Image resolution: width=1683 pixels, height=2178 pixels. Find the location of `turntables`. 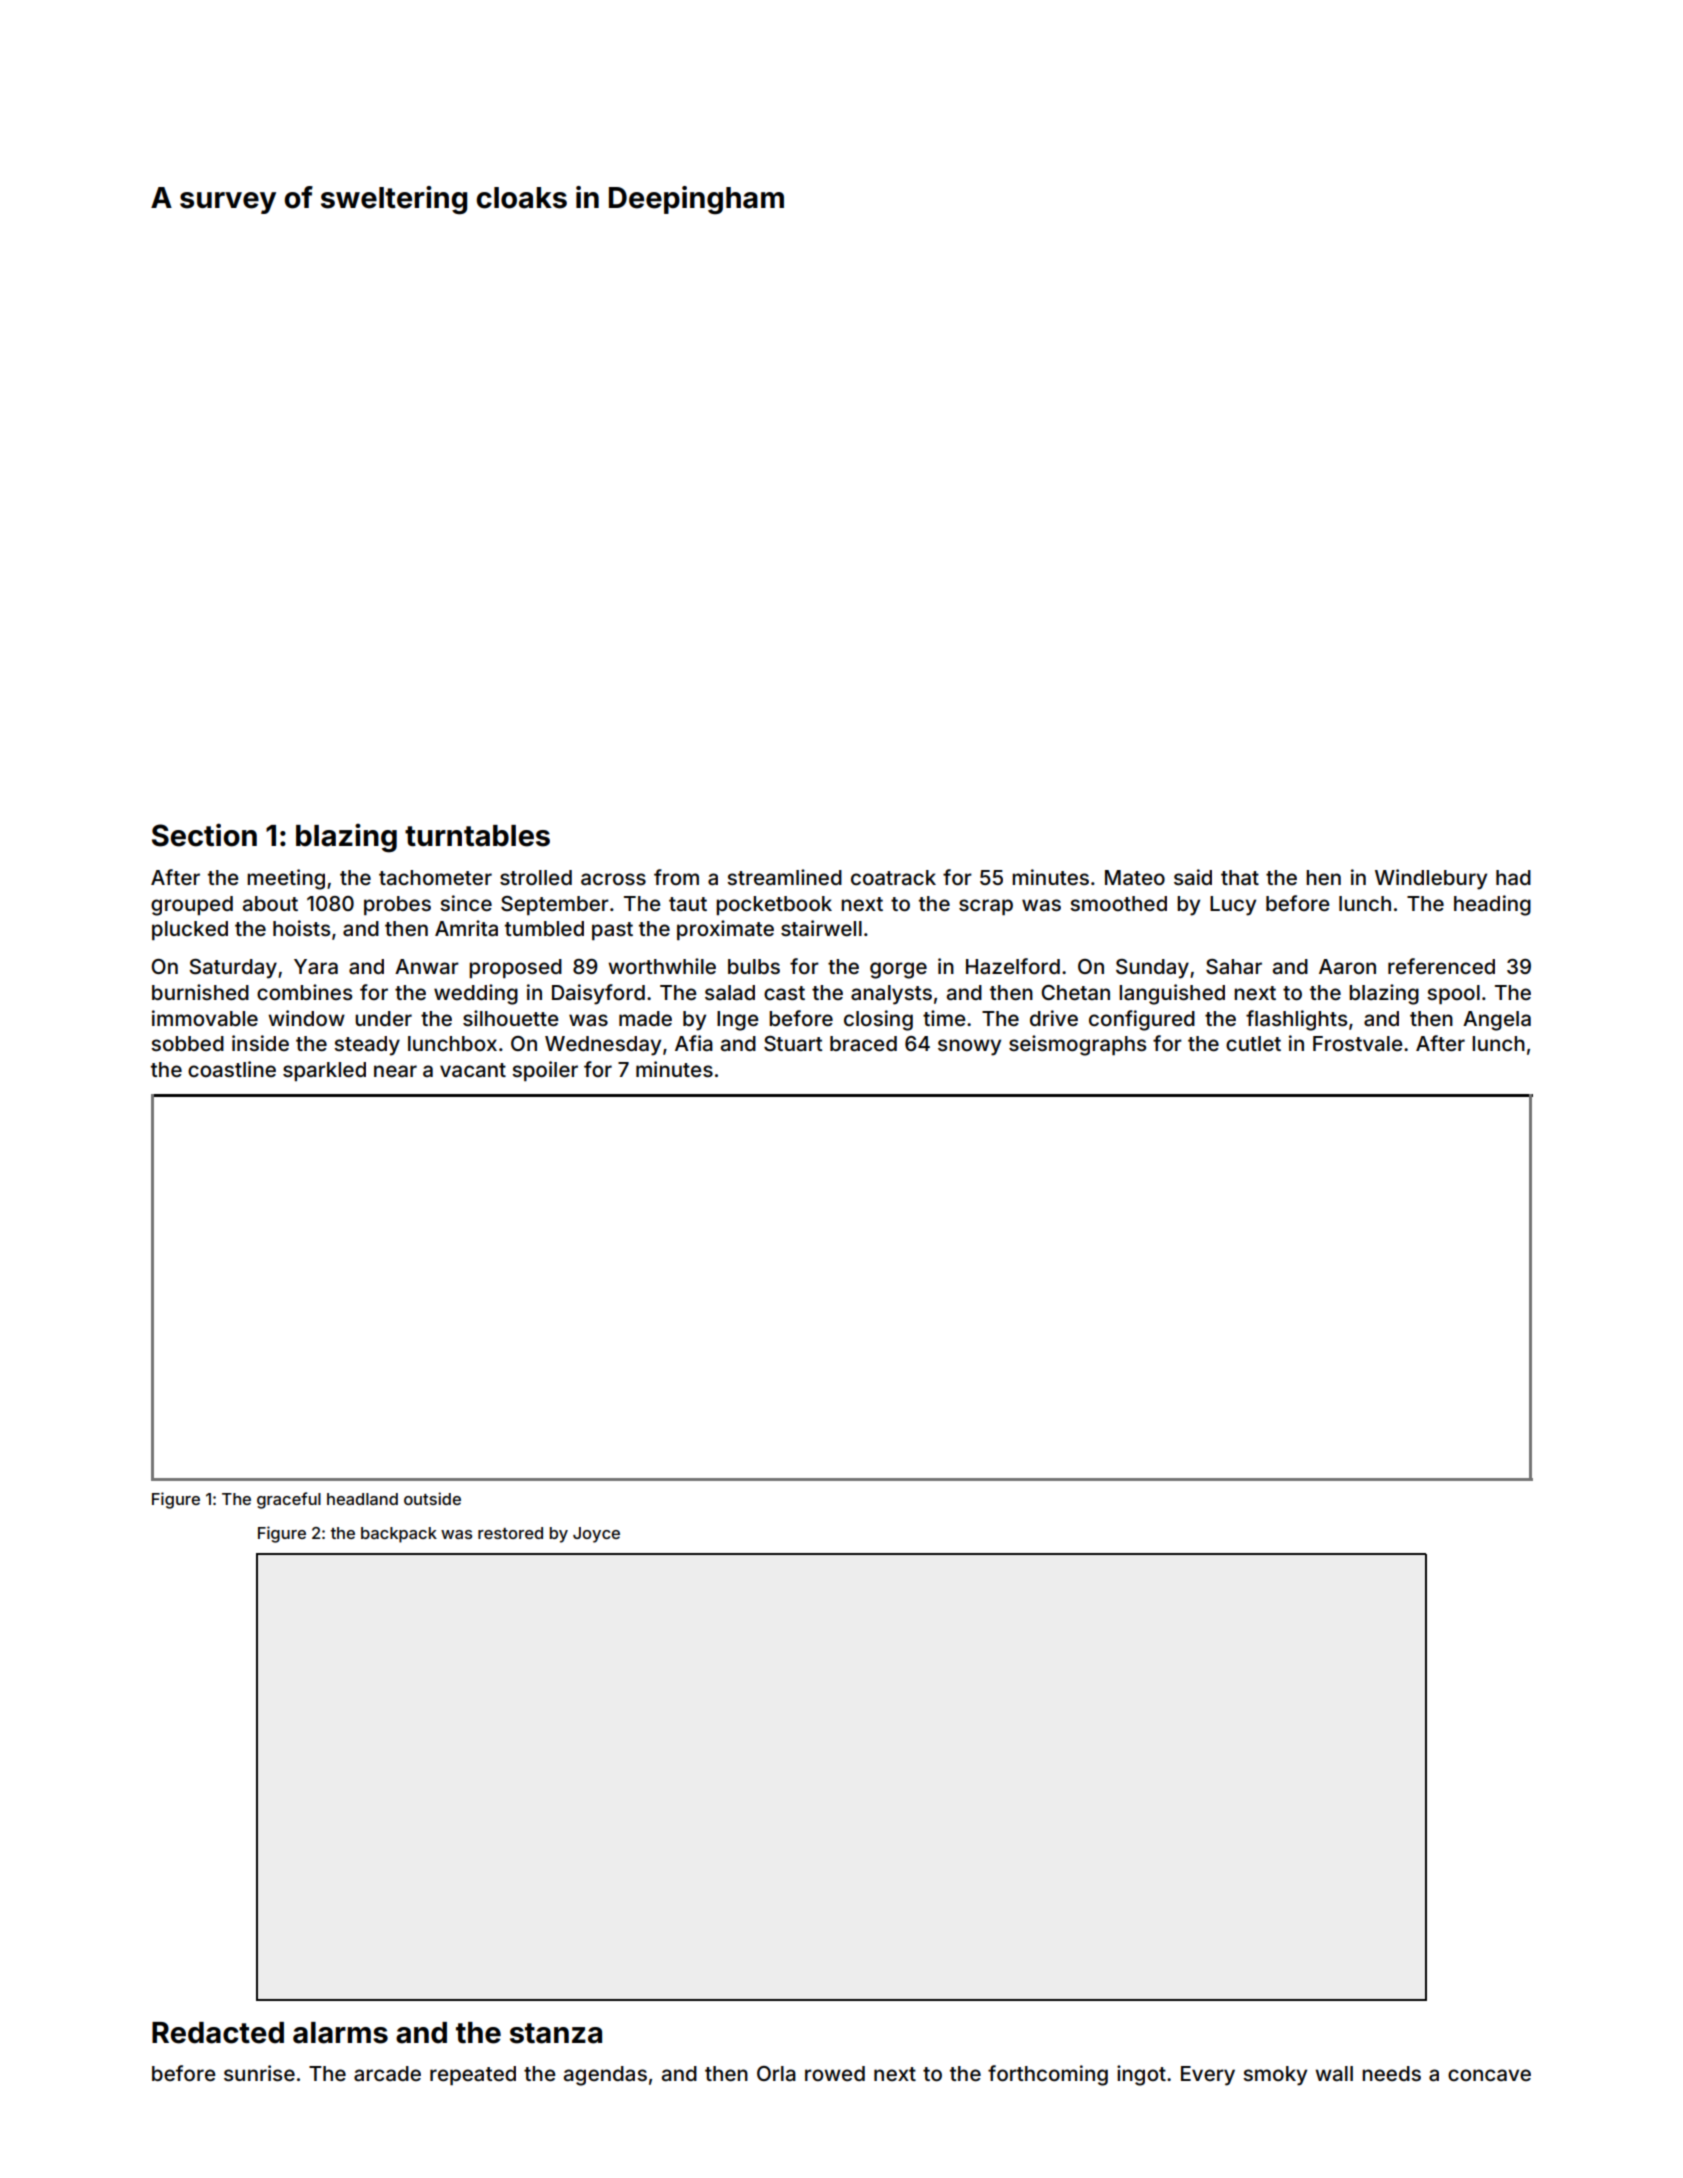

turntables is located at coordinates (477, 836).
